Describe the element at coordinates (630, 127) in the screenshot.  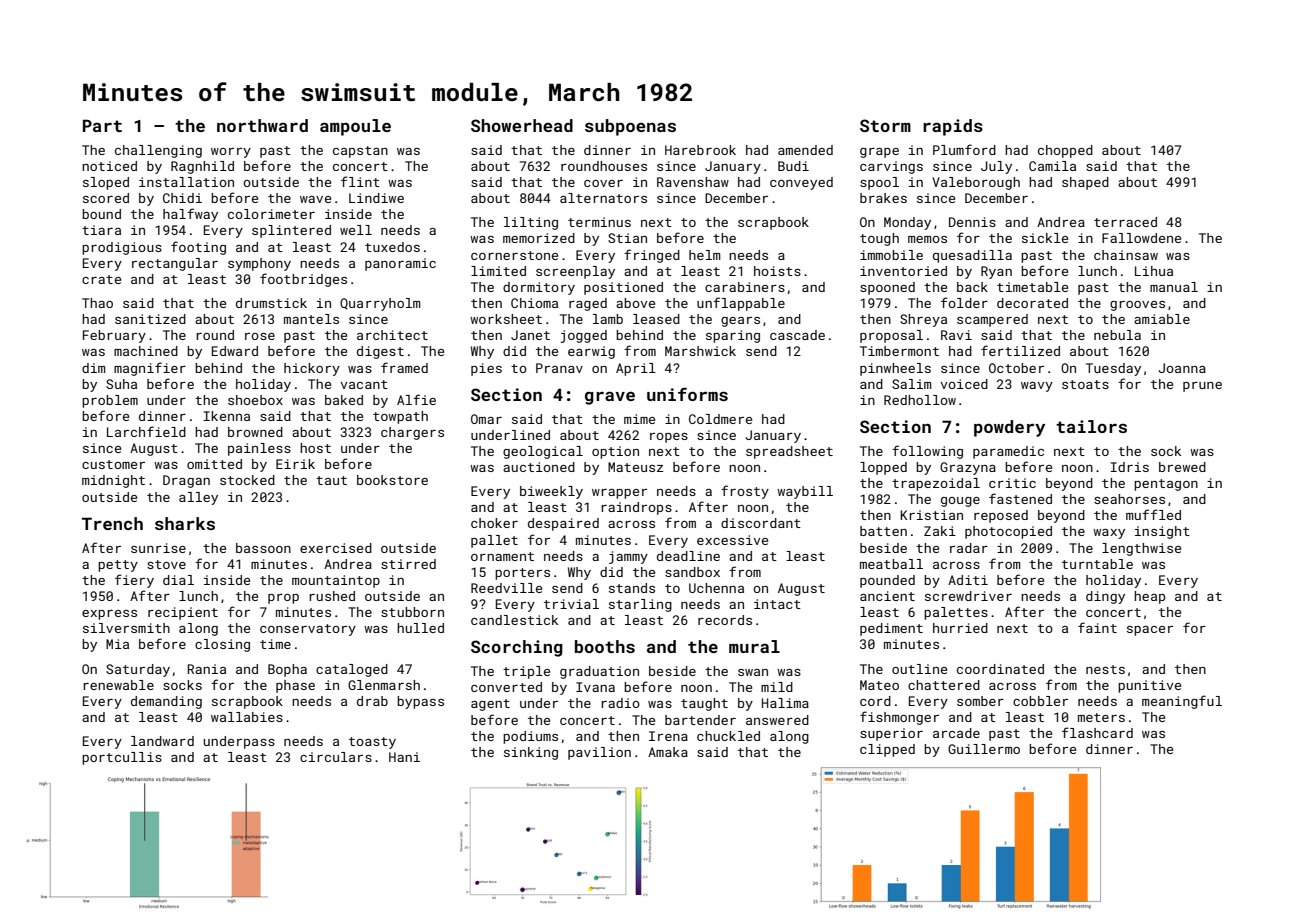
I see `subpoenas` at that location.
